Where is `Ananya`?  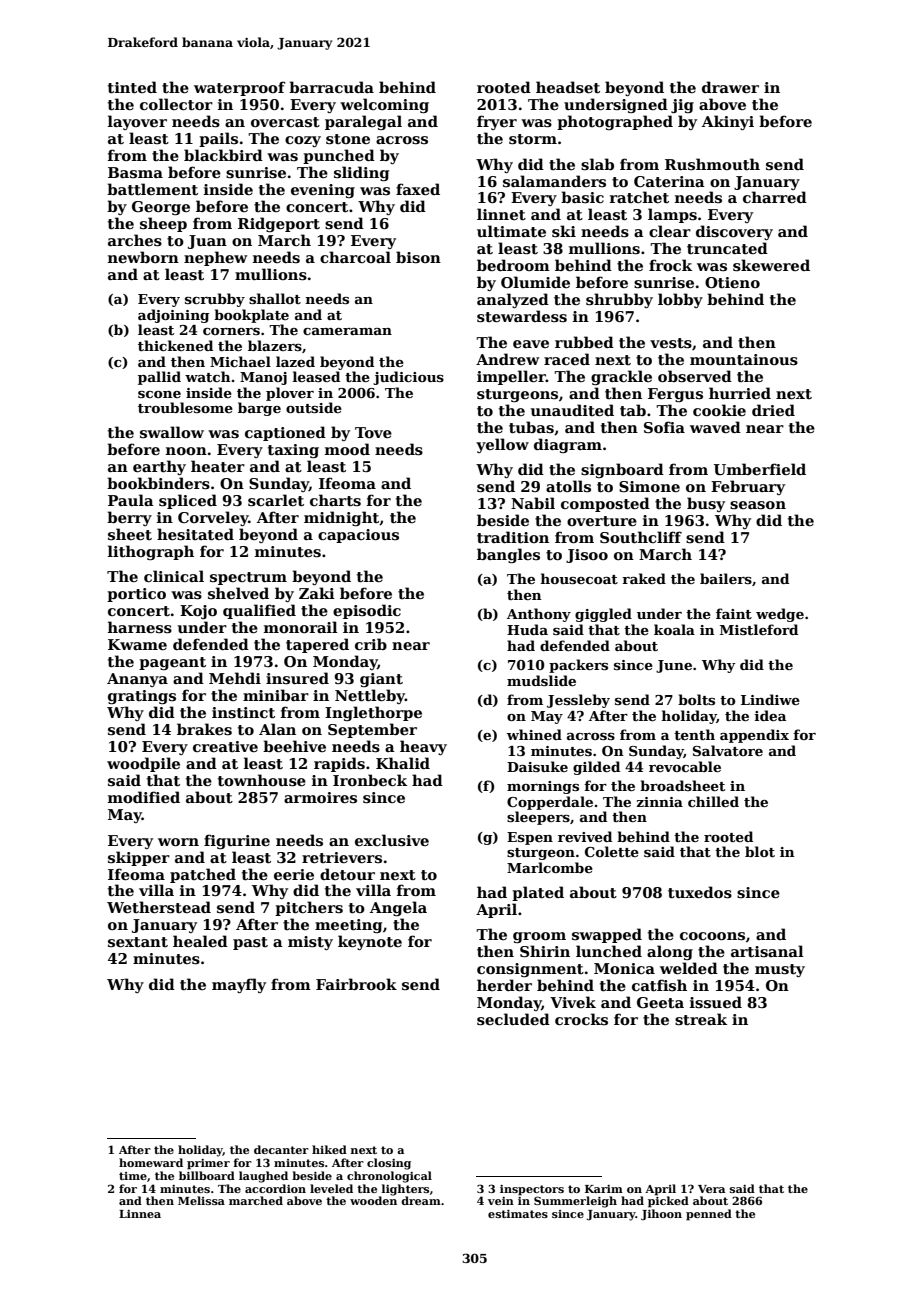
Ananya is located at coordinates (137, 680).
